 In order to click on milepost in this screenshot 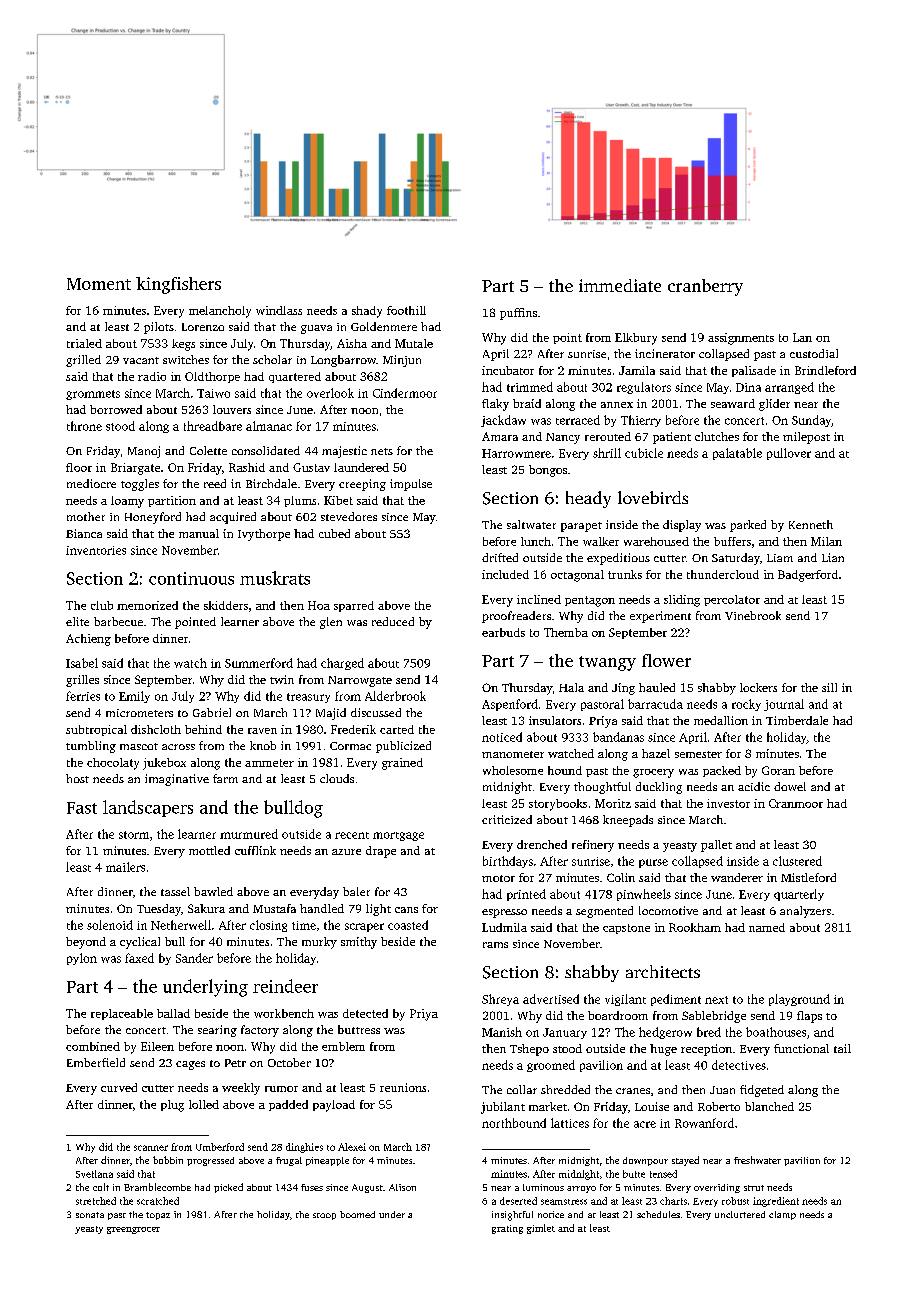, I will do `click(806, 438)`.
